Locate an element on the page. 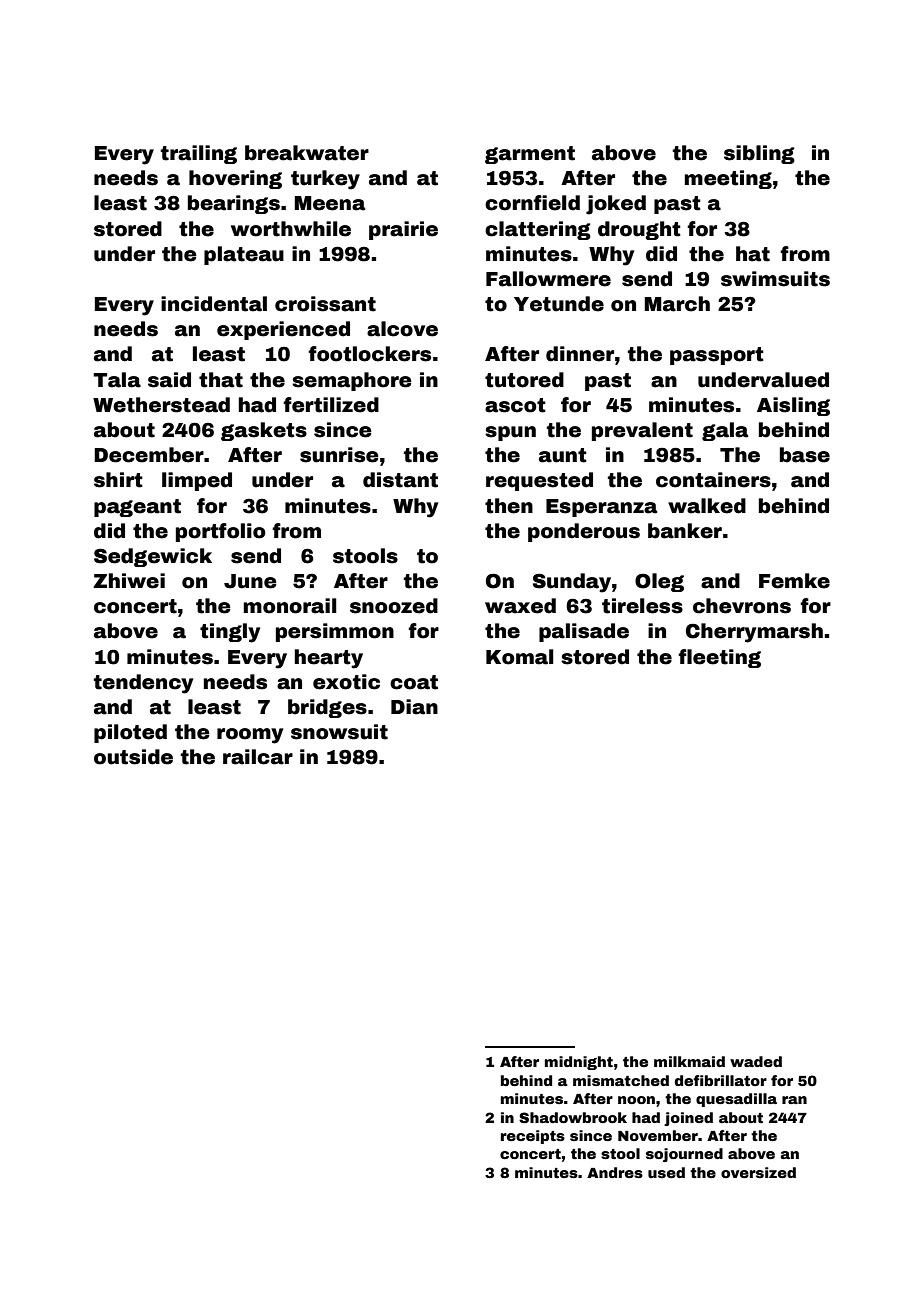 Image resolution: width=924 pixels, height=1311 pixels. trailing is located at coordinates (199, 154).
